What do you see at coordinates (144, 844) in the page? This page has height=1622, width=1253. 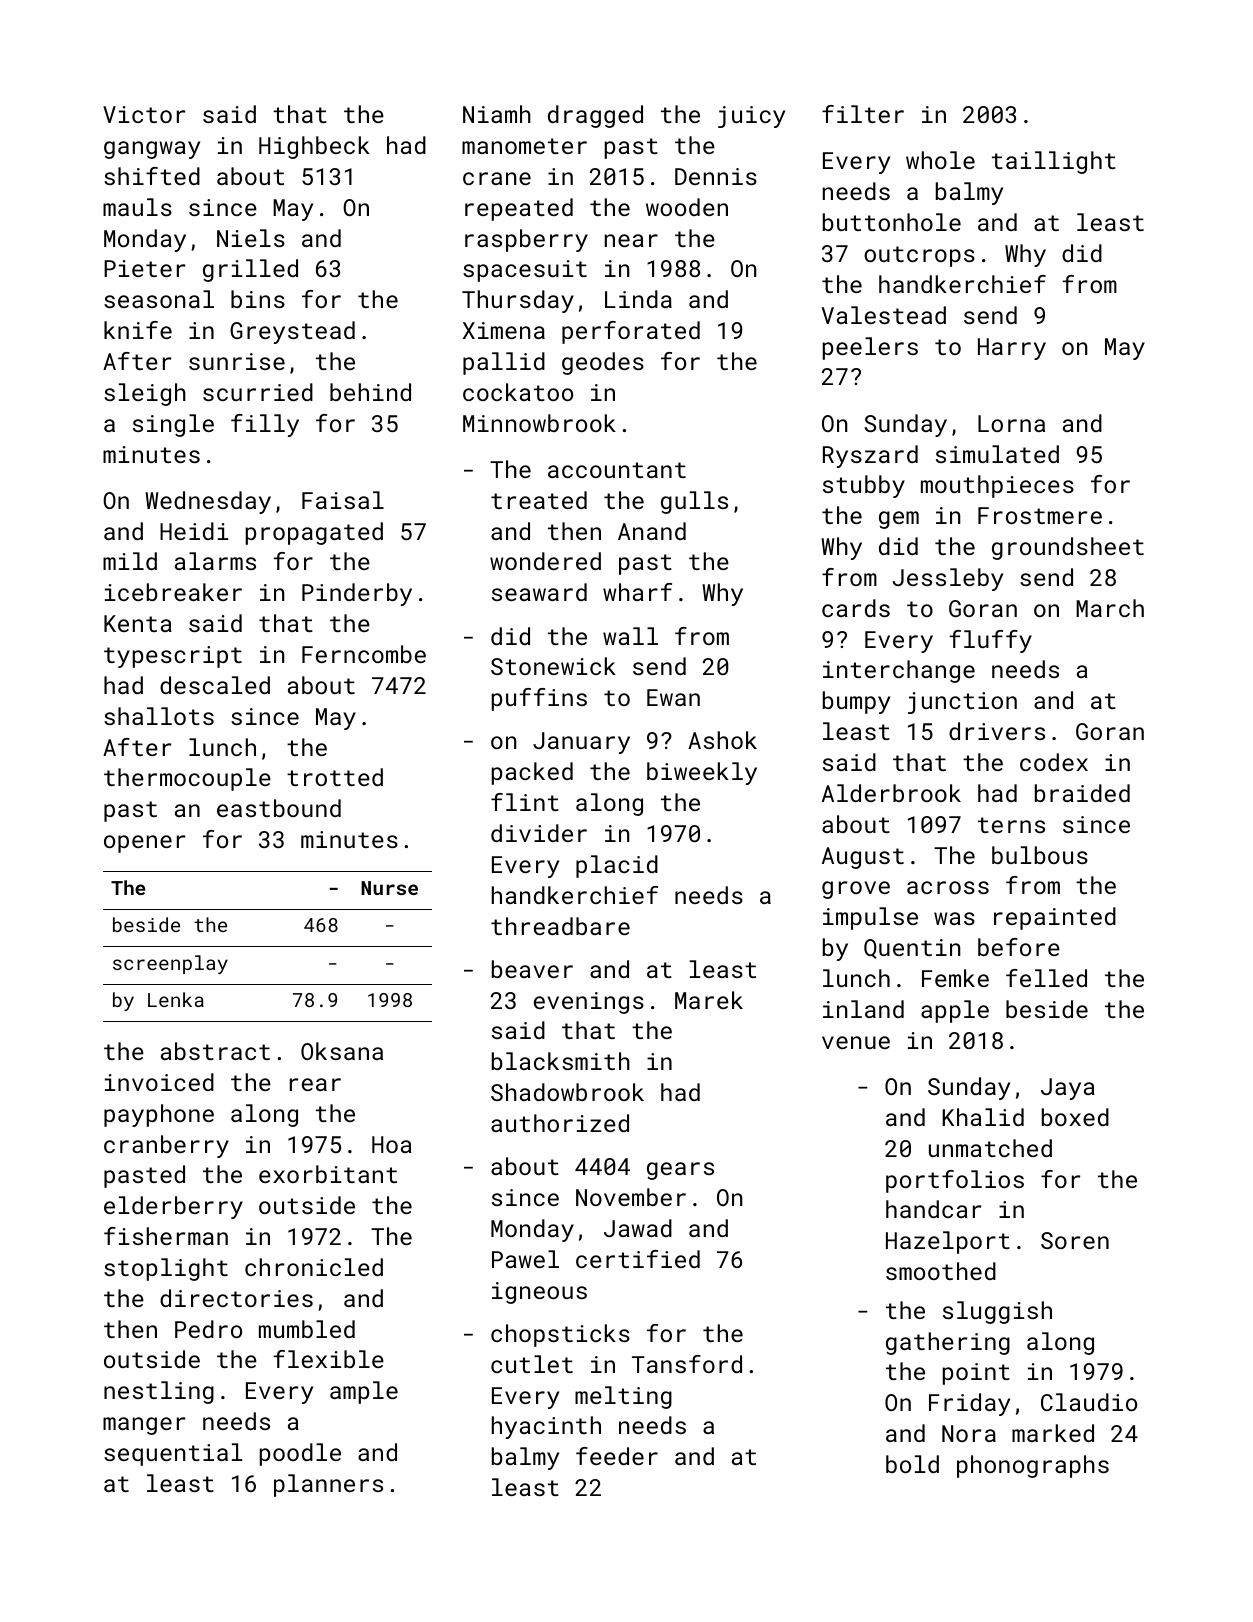 I see `opener` at bounding box center [144, 844].
